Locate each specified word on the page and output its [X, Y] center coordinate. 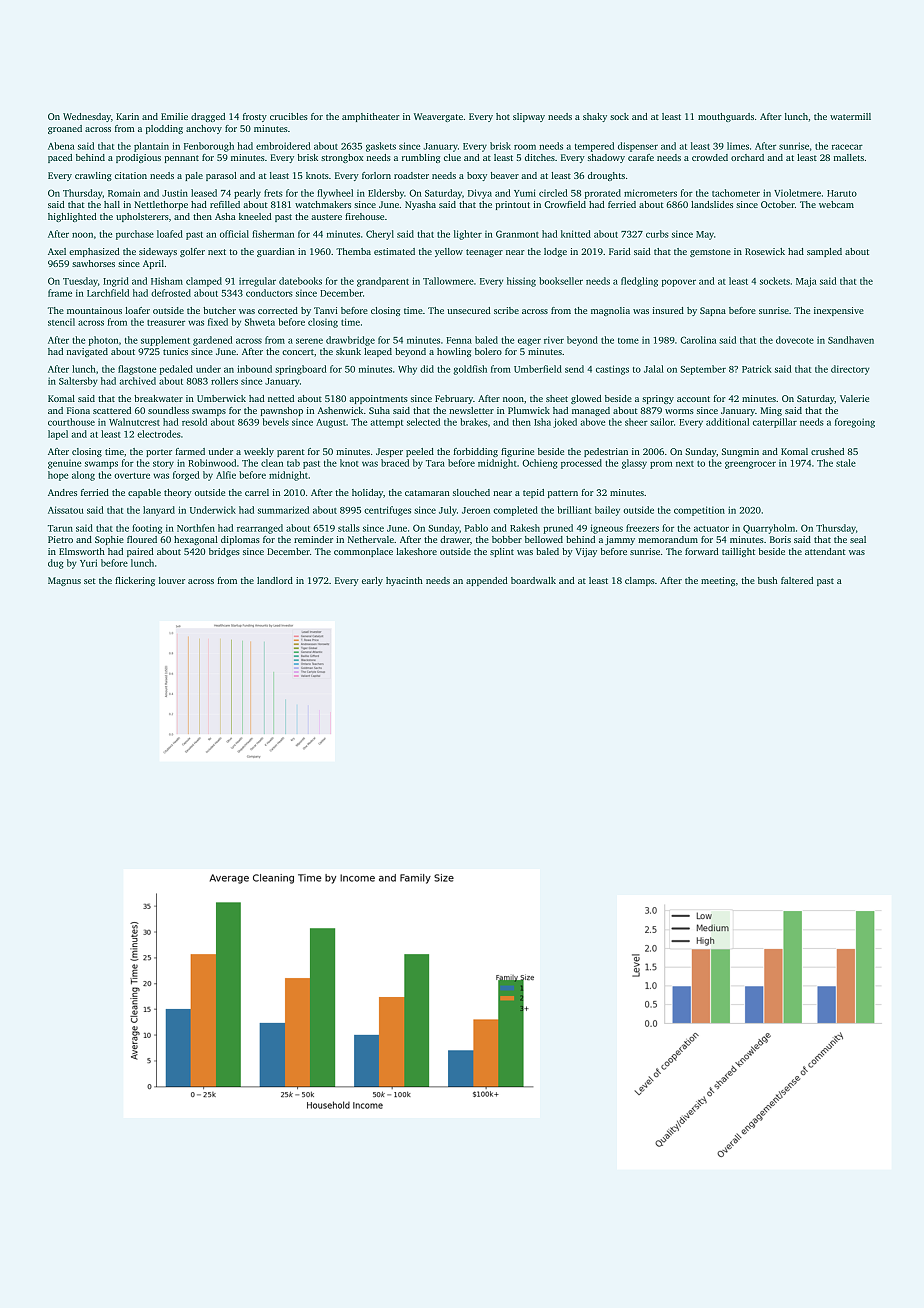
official [234, 234]
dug [55, 564]
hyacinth [404, 581]
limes [738, 146]
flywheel [335, 194]
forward [702, 551]
